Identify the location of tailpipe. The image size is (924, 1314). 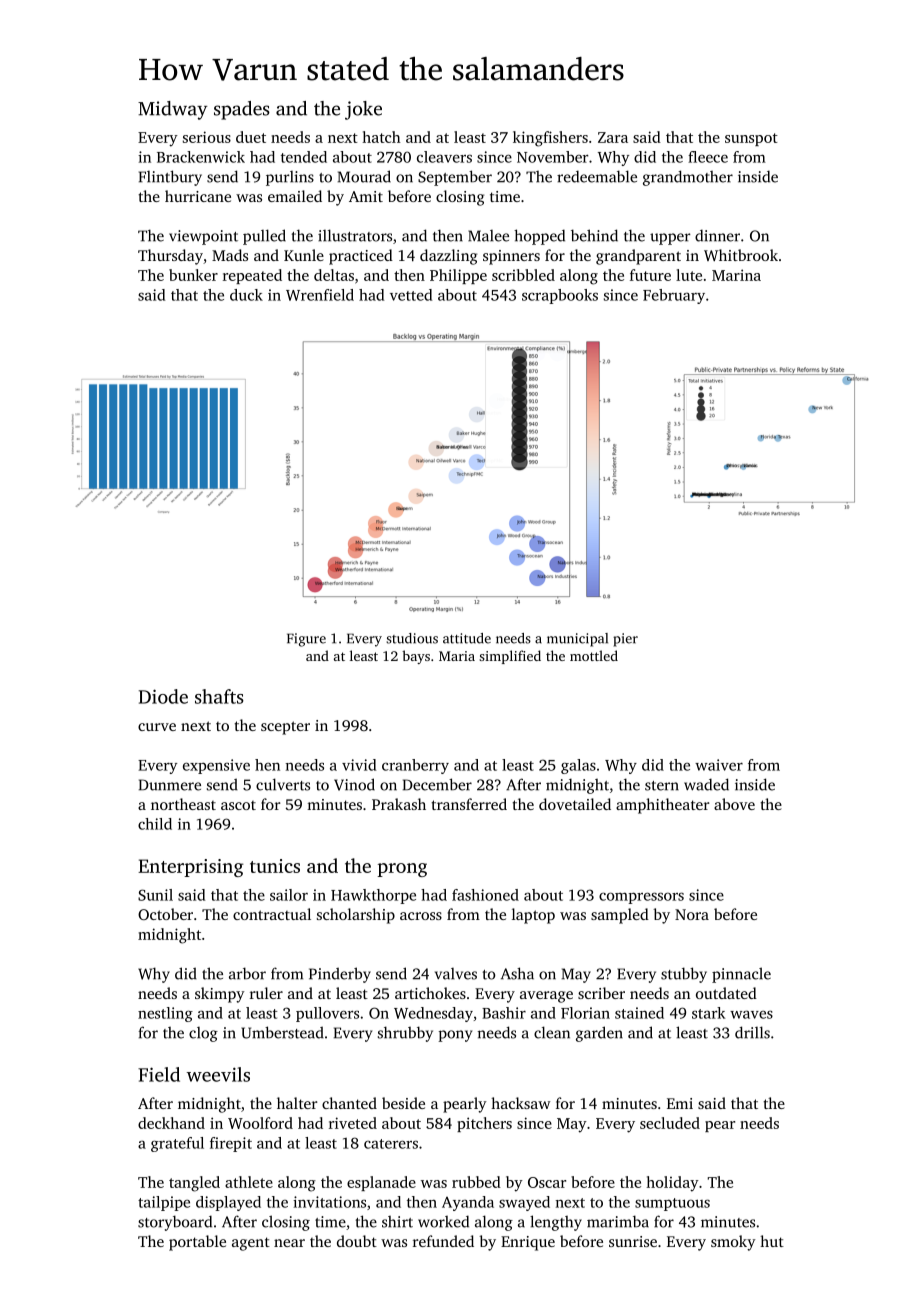
(164, 1203).
